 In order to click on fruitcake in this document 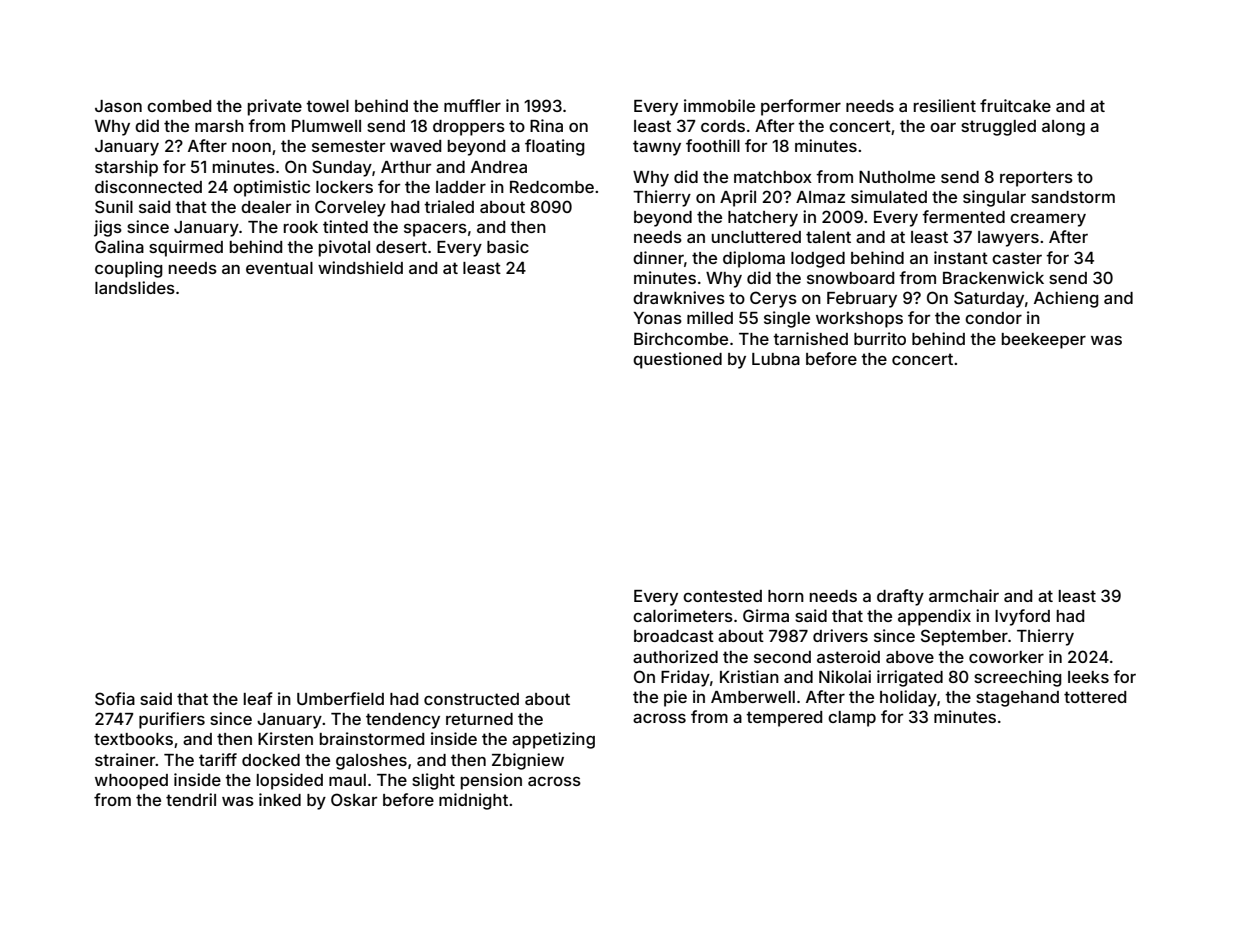, I will do `click(1015, 105)`.
